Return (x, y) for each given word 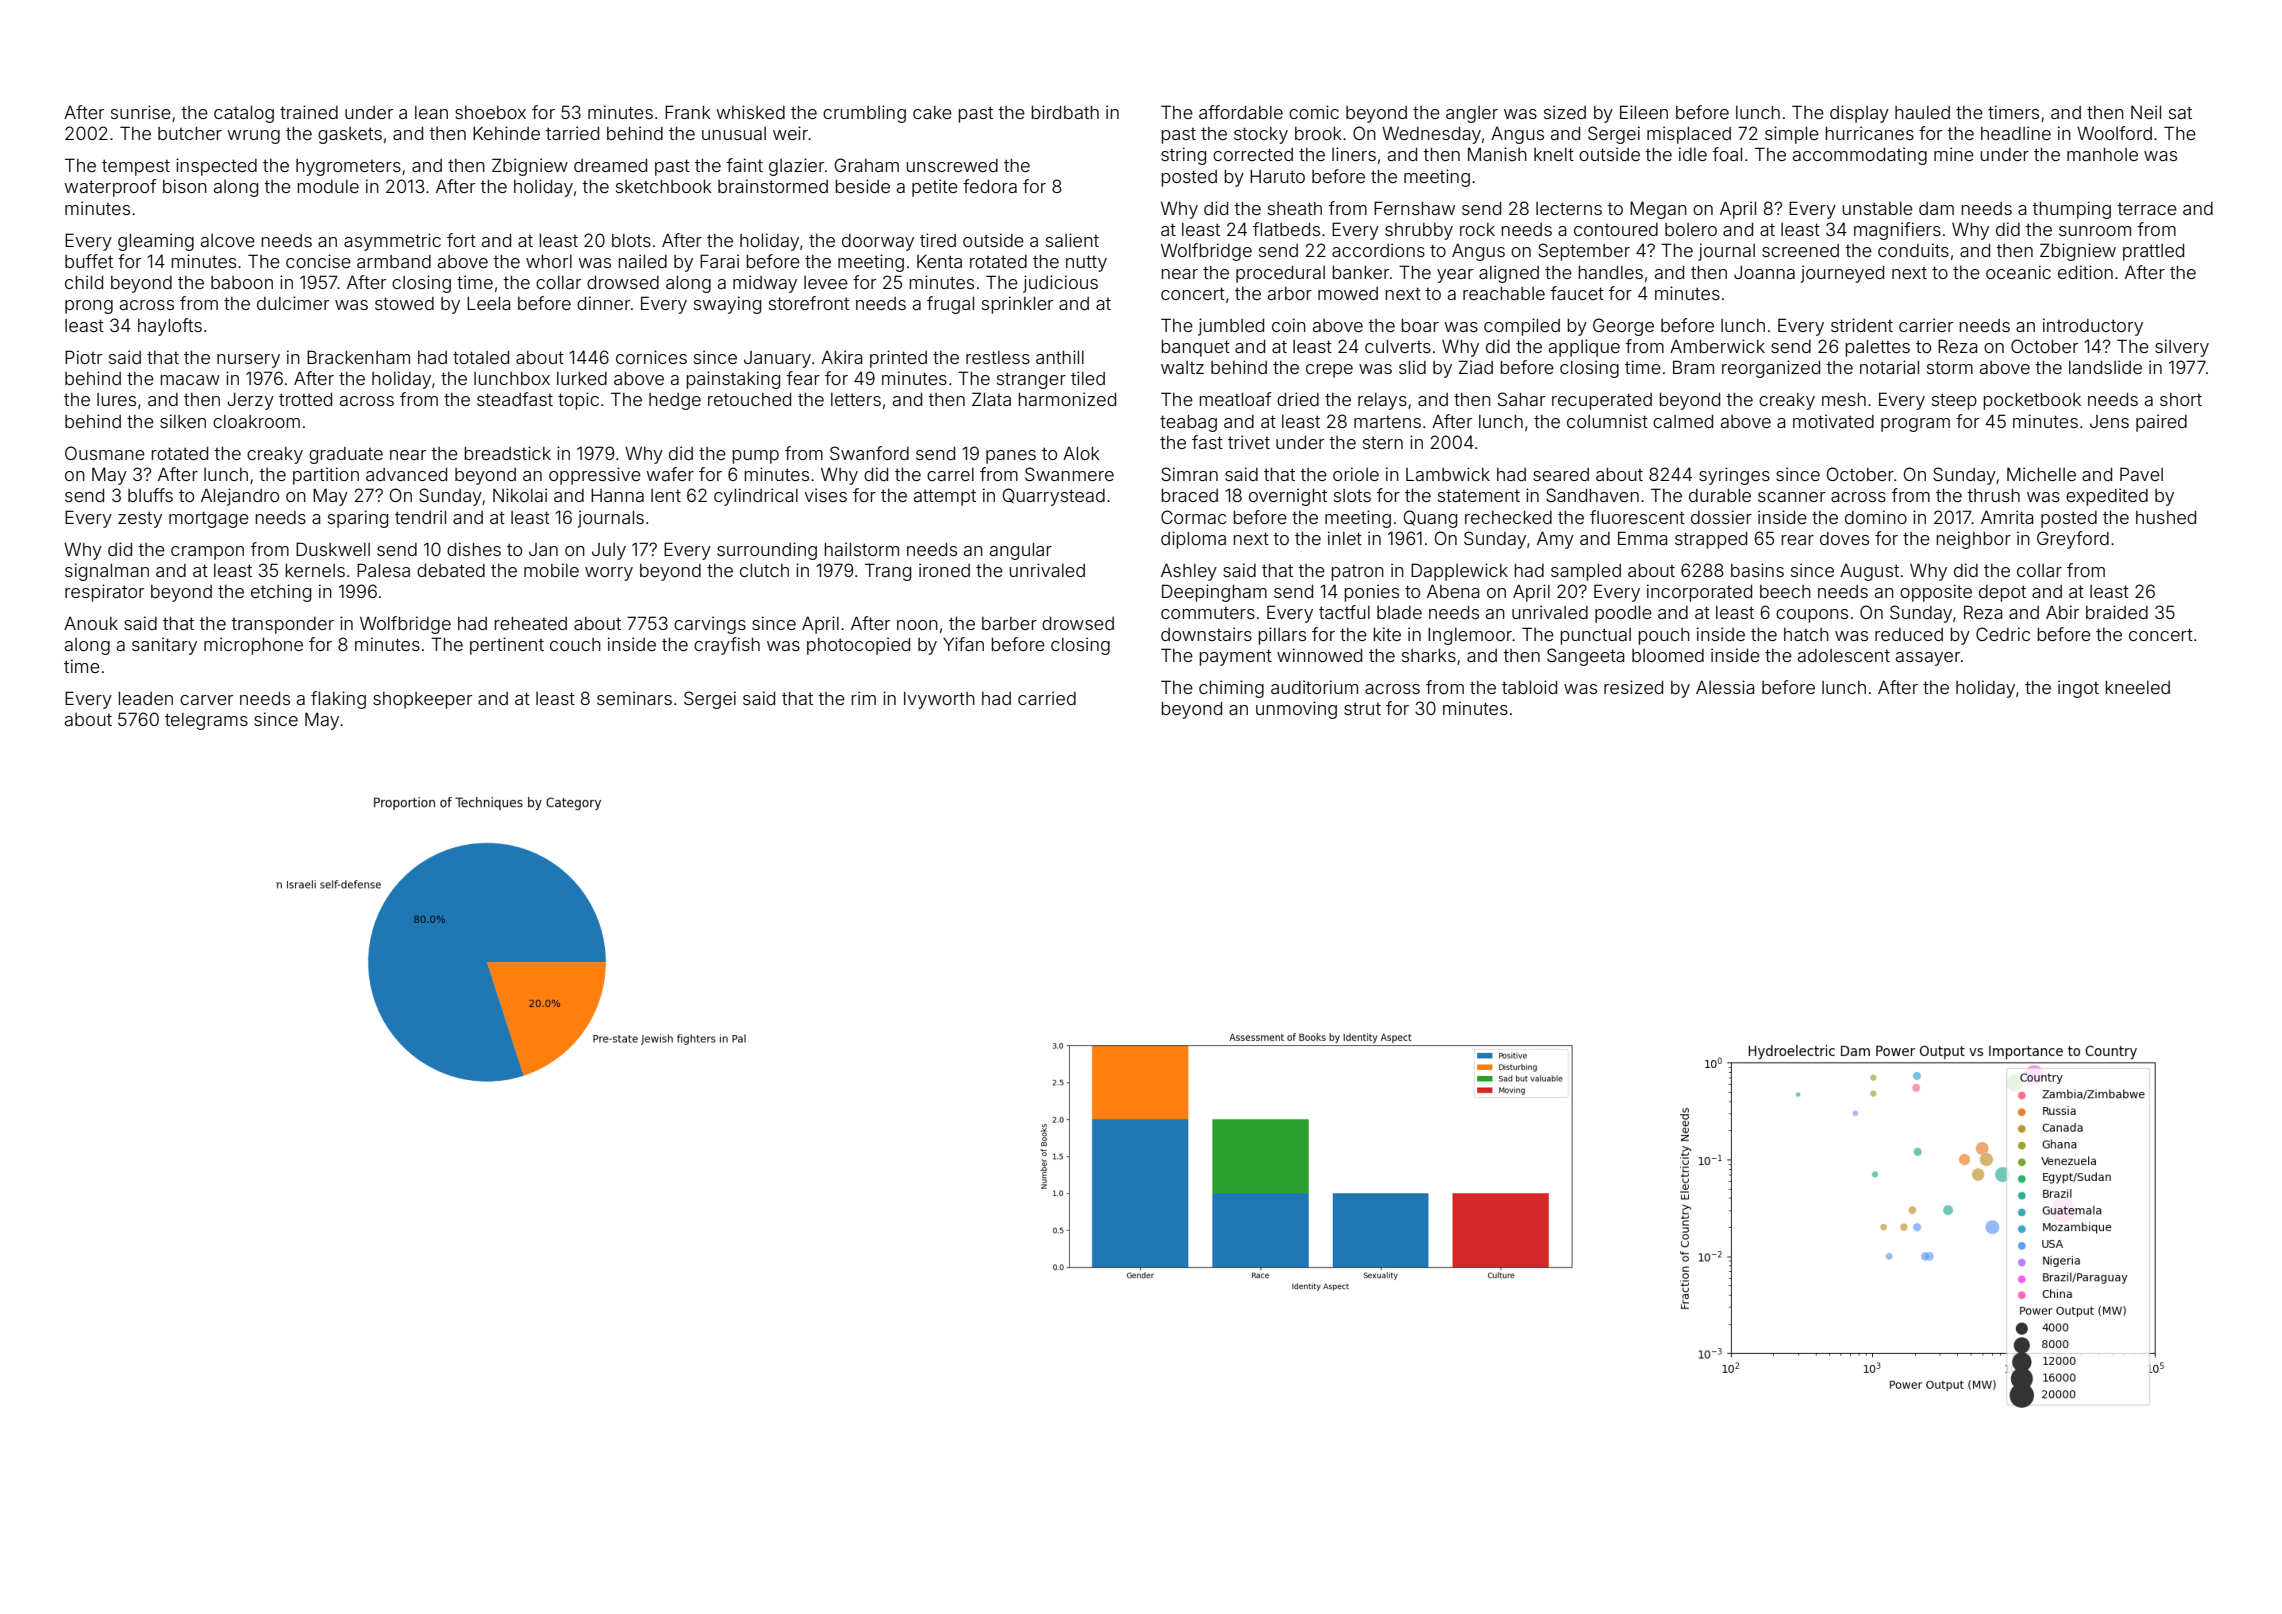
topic (578, 401)
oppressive (595, 476)
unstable (1877, 208)
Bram (1693, 367)
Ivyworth (939, 700)
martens (1387, 422)
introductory (2093, 327)
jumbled (1231, 327)
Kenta (939, 261)
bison (185, 186)
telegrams (206, 721)
